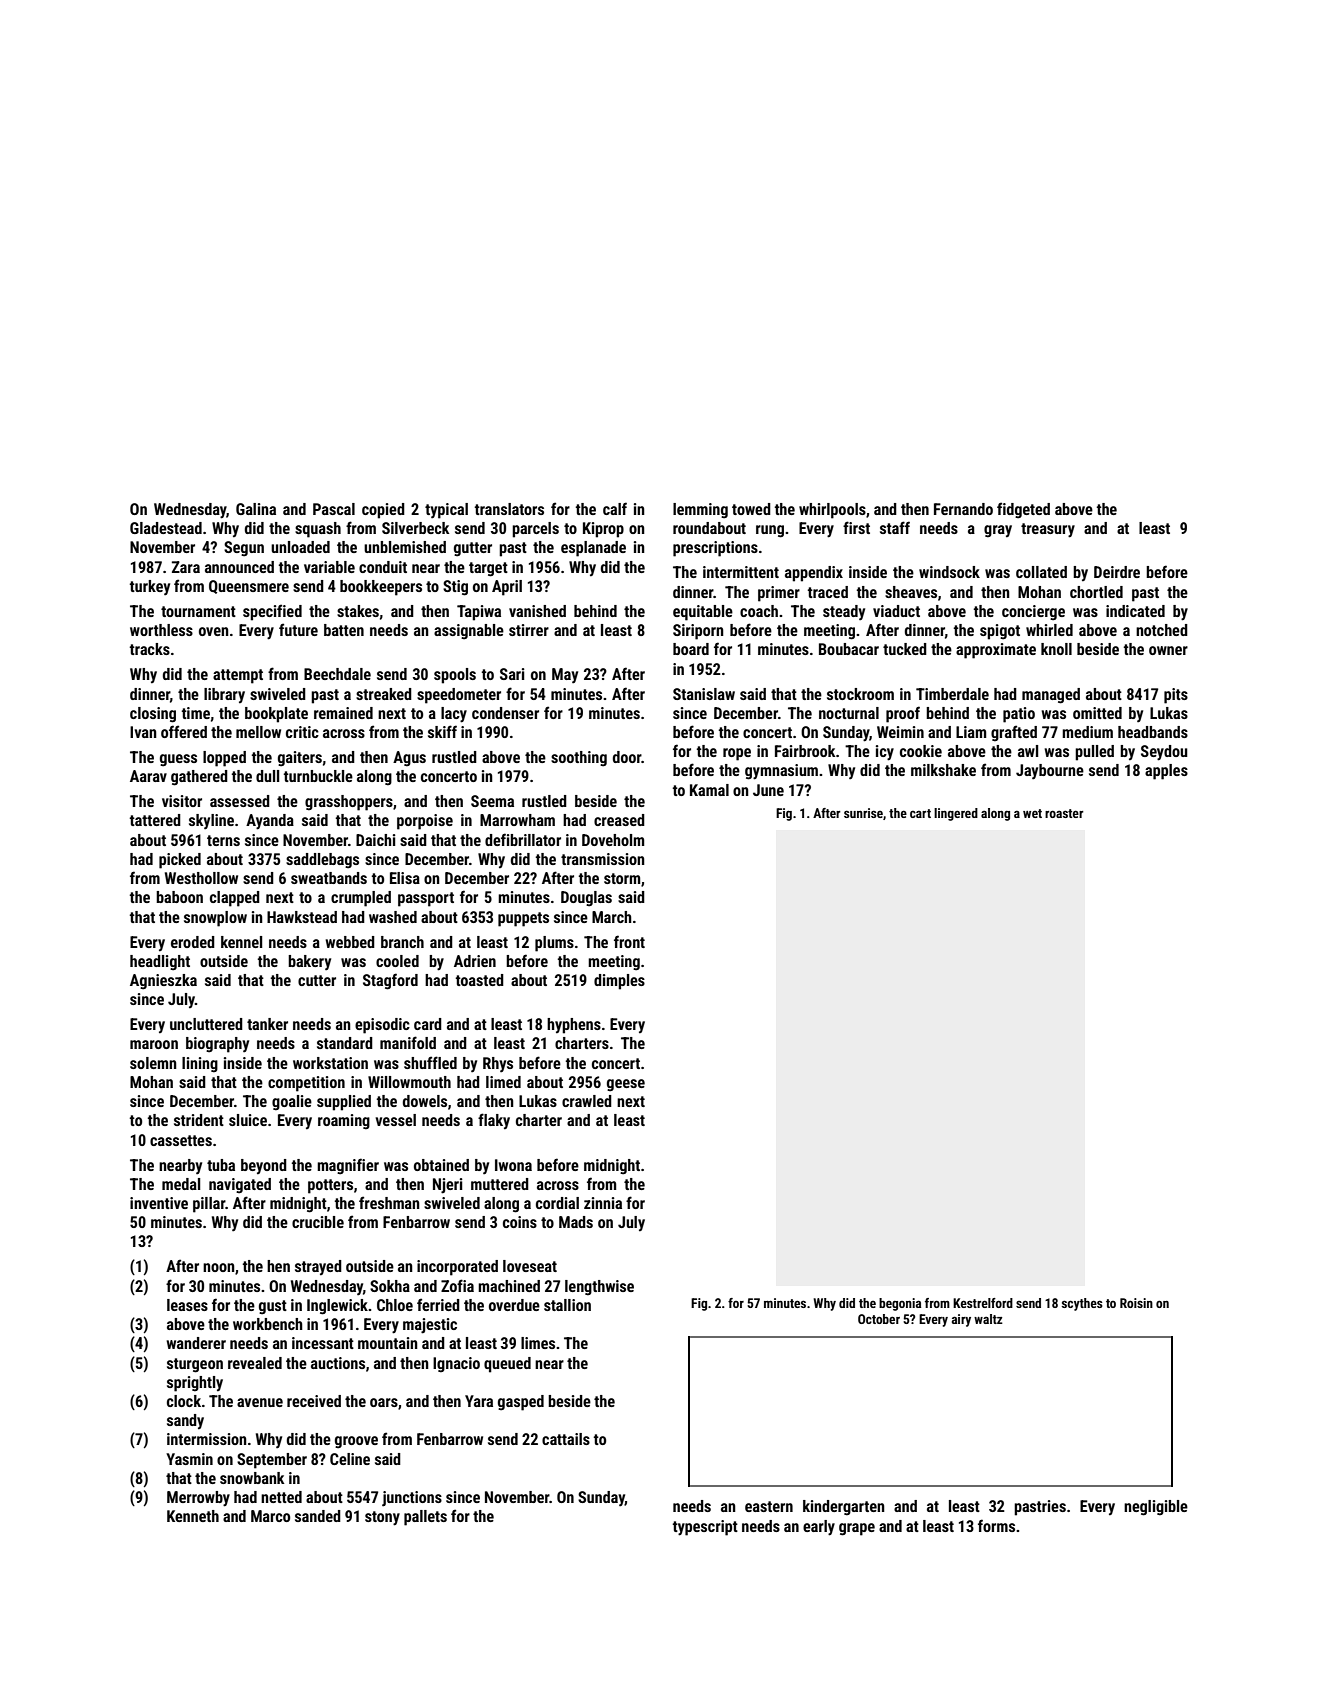  Describe the element at coordinates (469, 632) in the screenshot. I see `assignable` at that location.
